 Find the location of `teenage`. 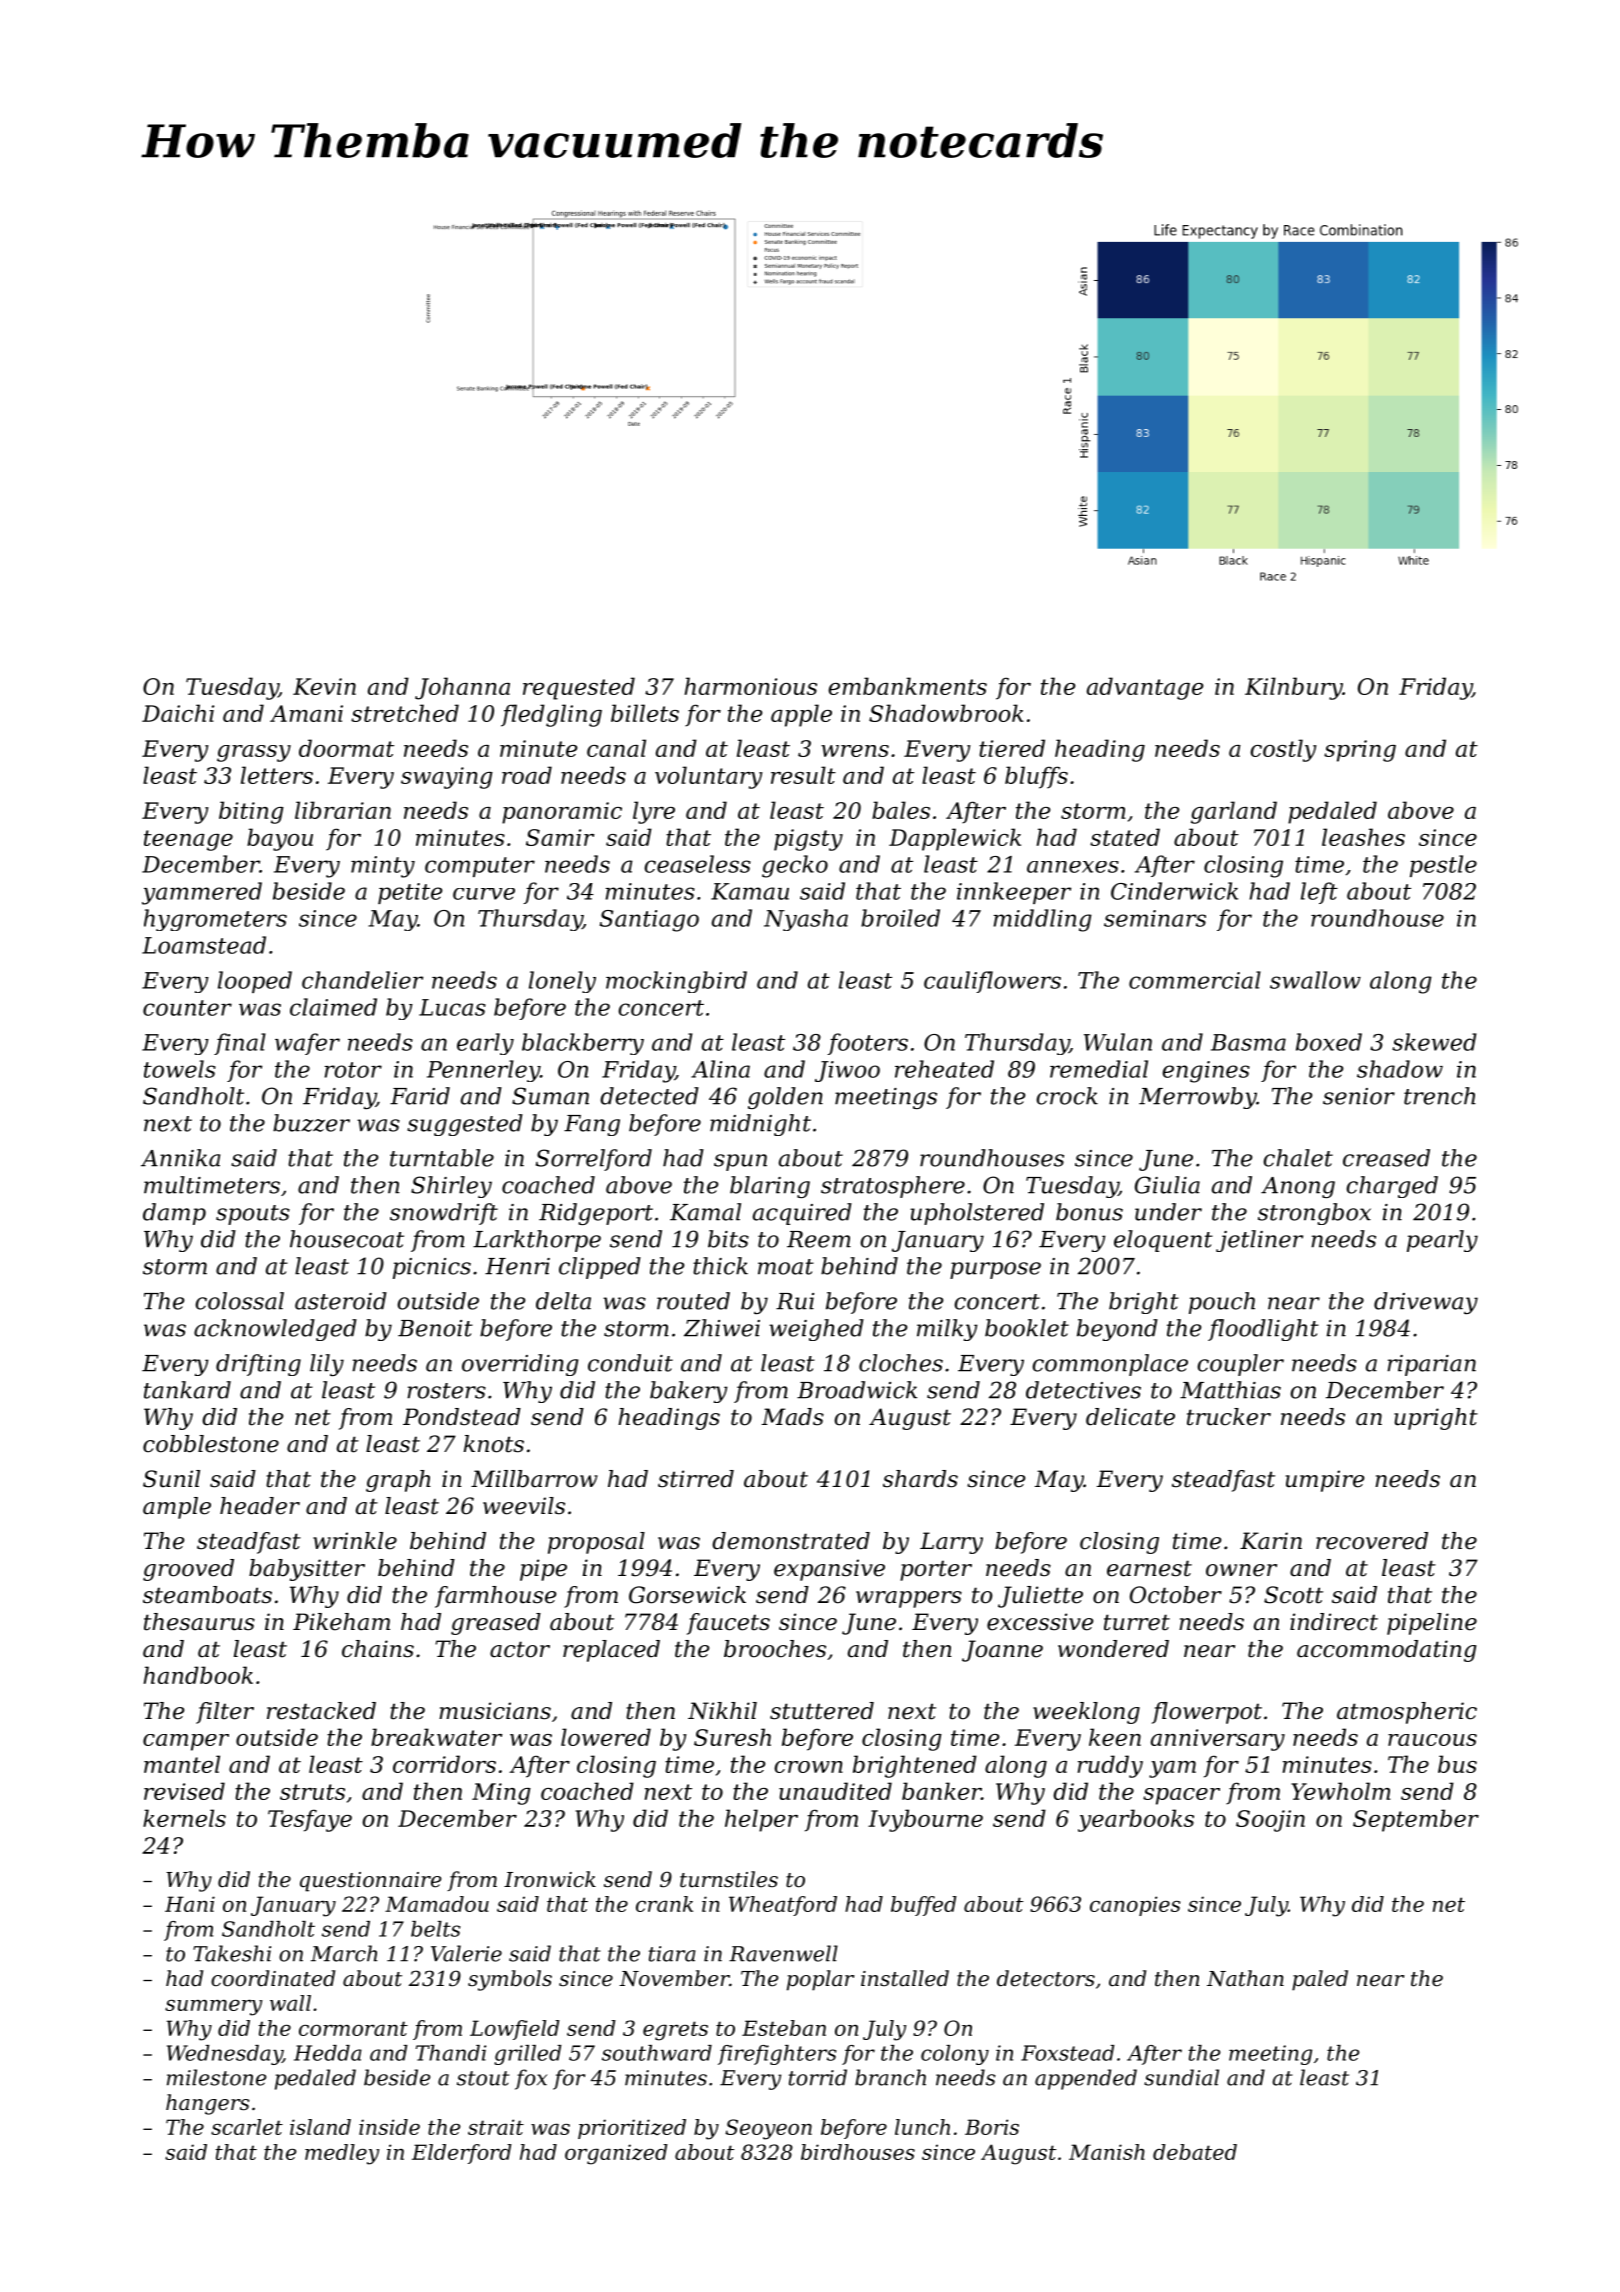

teenage is located at coordinates (188, 840).
